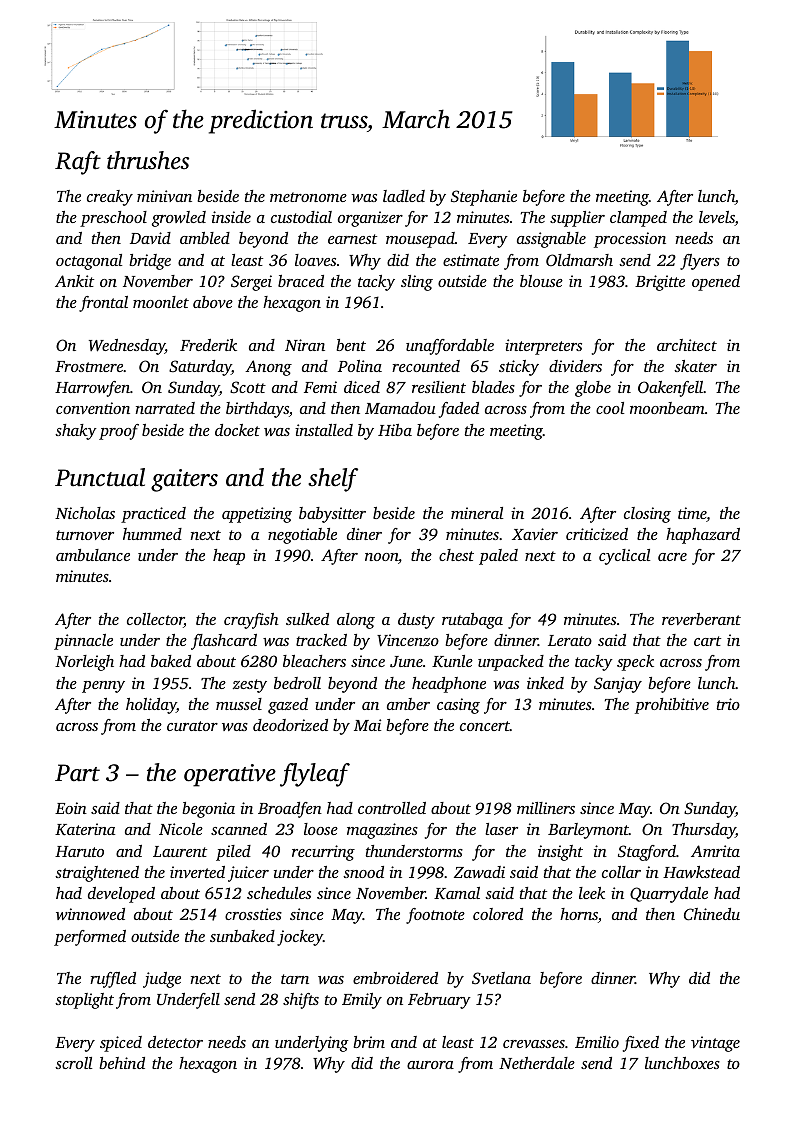  Describe the element at coordinates (175, 1042) in the screenshot. I see `detector` at that location.
